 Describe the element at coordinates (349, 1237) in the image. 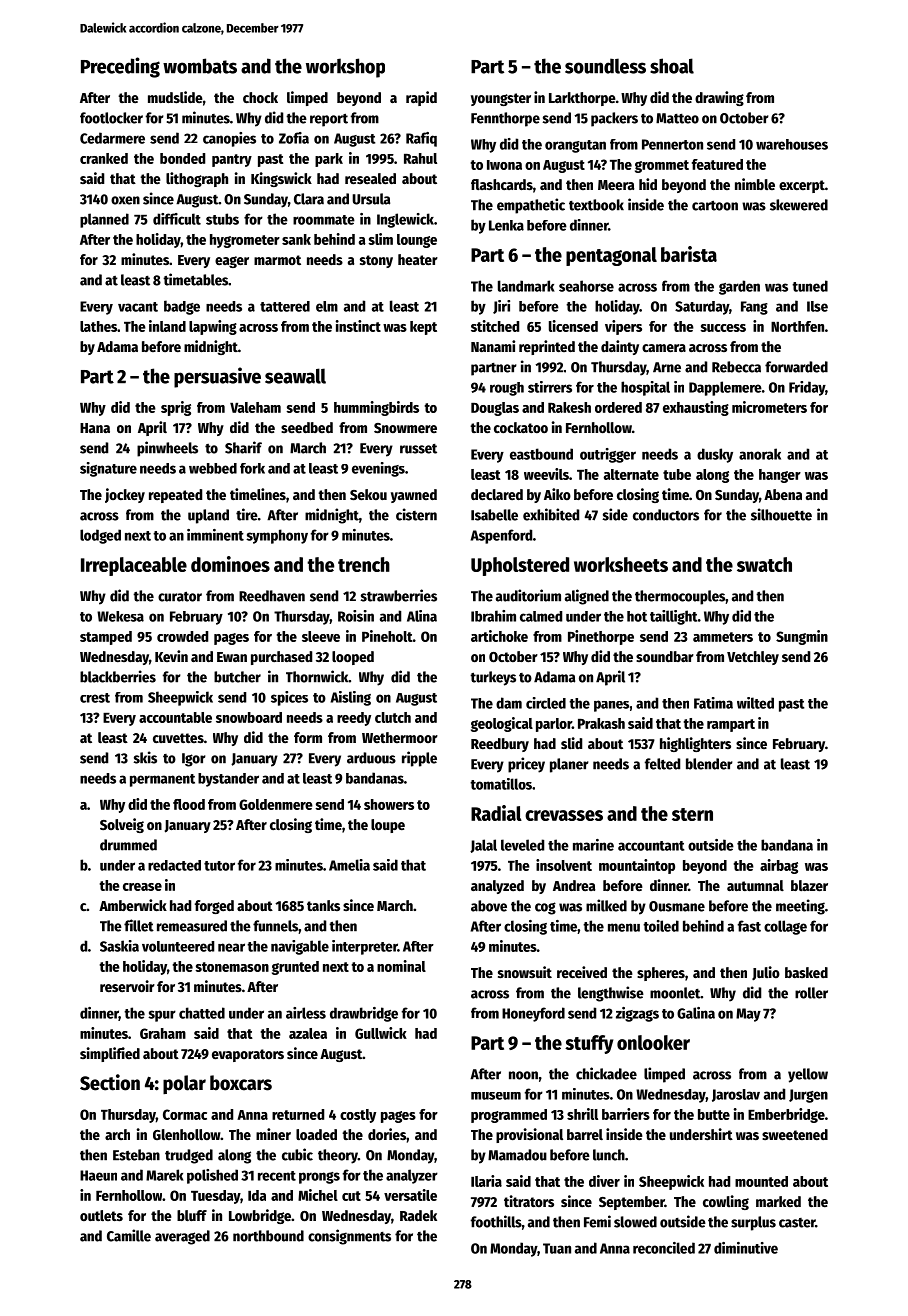

I see `consignments` at that location.
